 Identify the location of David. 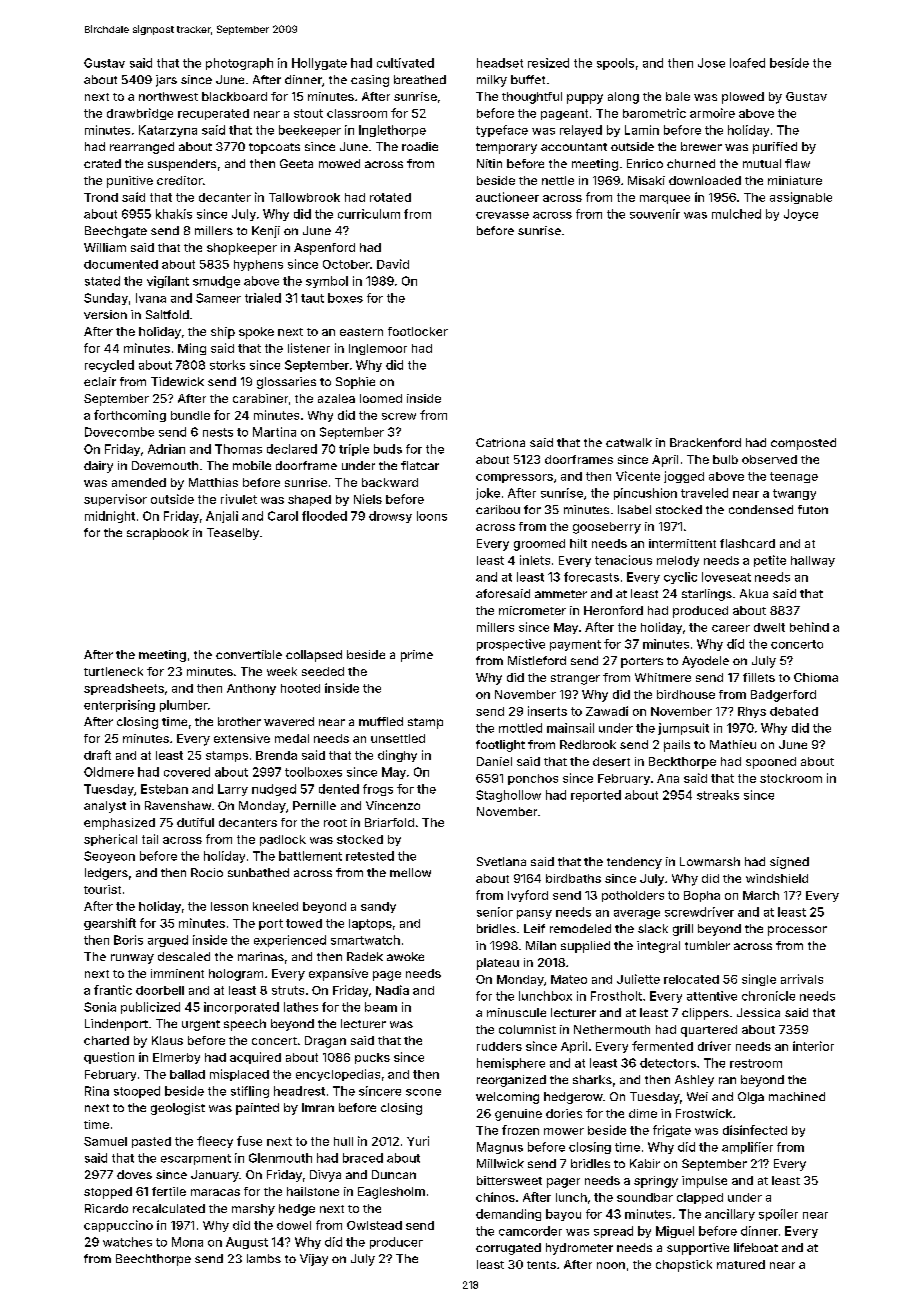
(393, 264).
